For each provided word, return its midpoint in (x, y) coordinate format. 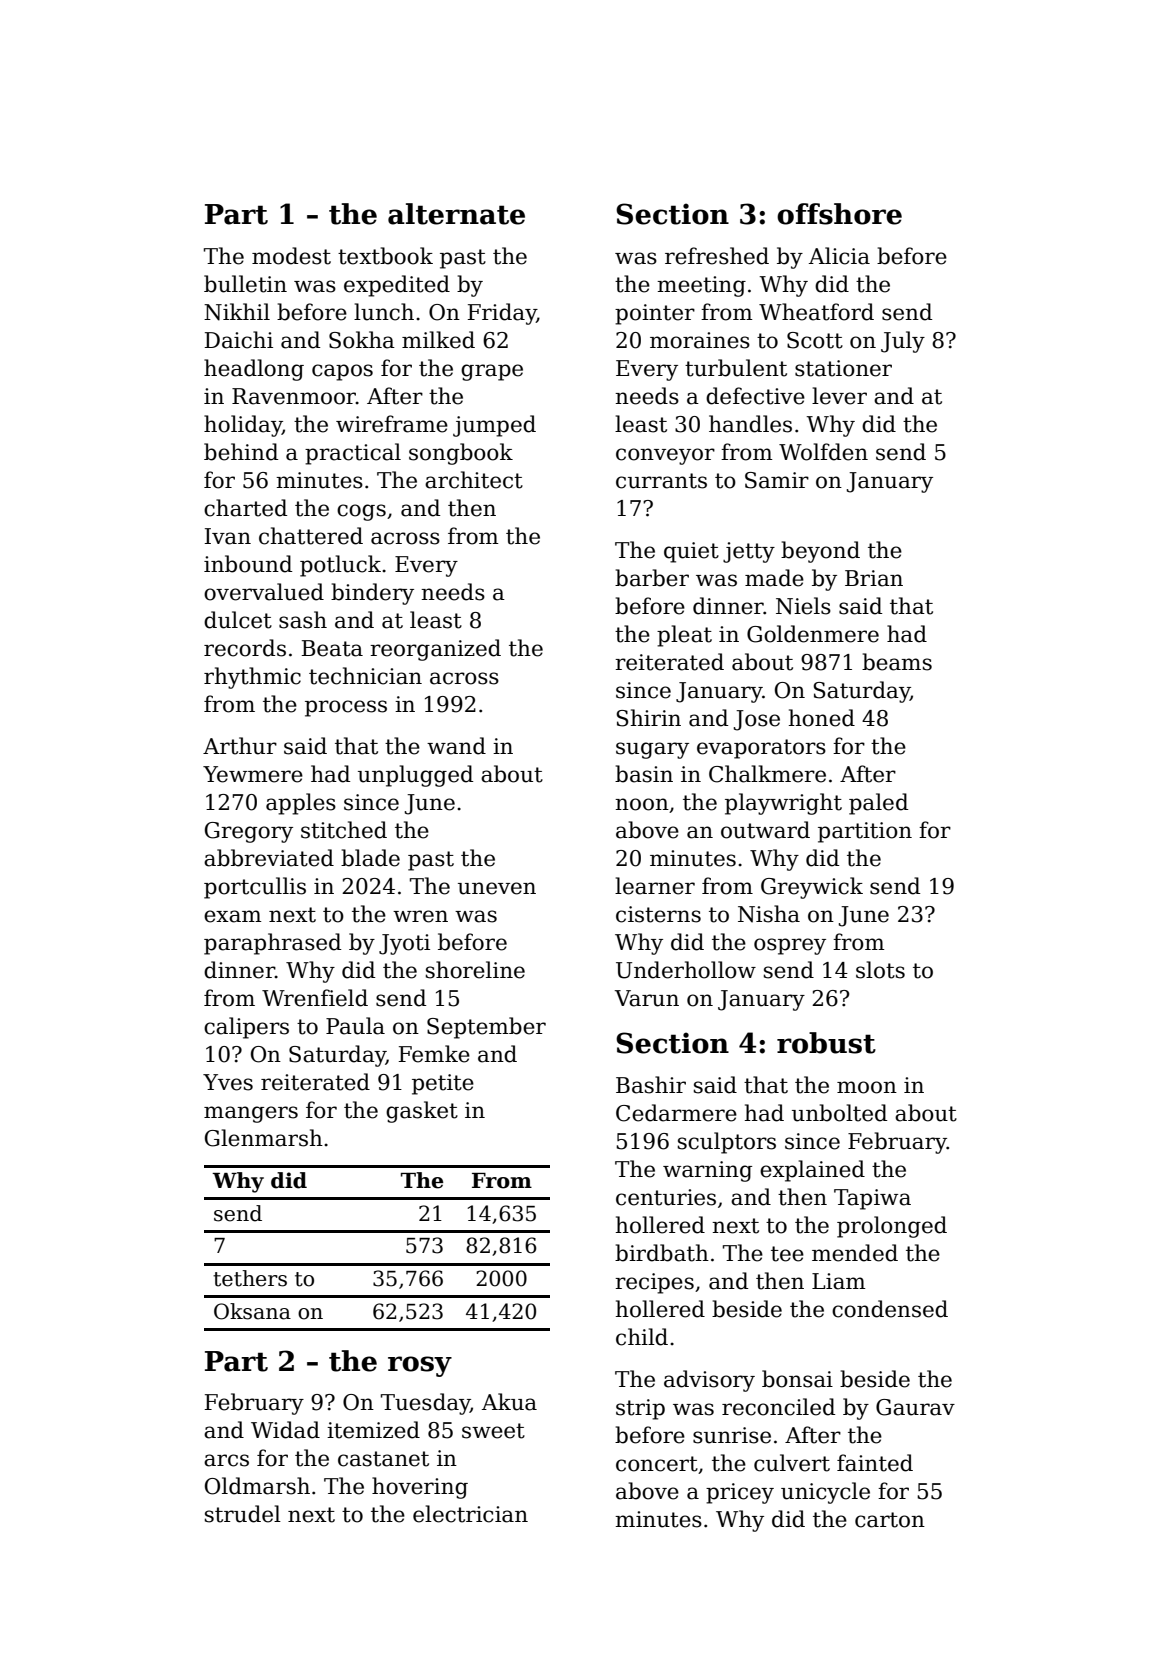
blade (370, 858)
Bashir (651, 1085)
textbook (385, 256)
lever (839, 396)
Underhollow (686, 970)
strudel (243, 1514)
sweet (493, 1431)
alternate (456, 214)
